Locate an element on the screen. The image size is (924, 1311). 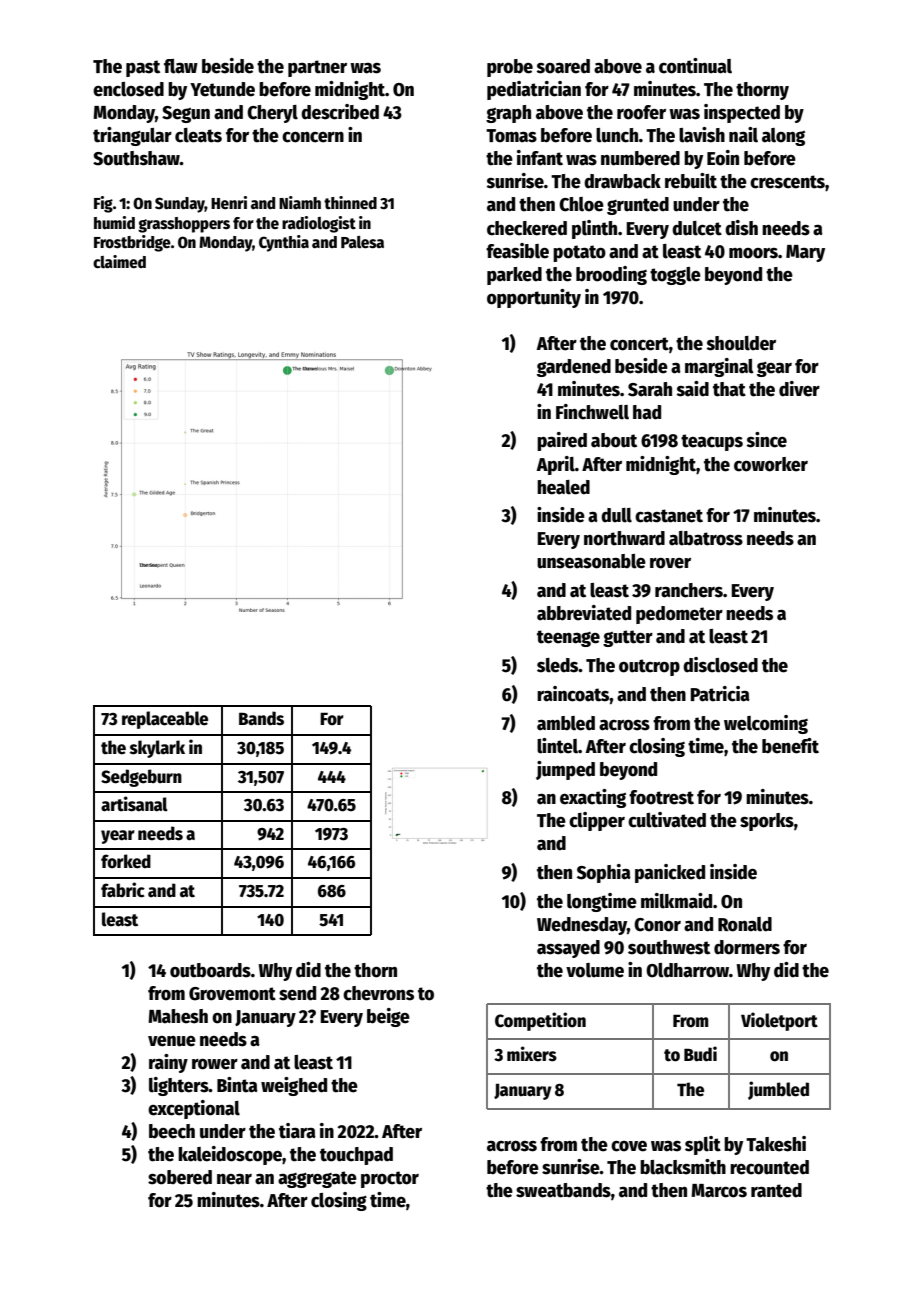
soared is located at coordinates (563, 66).
